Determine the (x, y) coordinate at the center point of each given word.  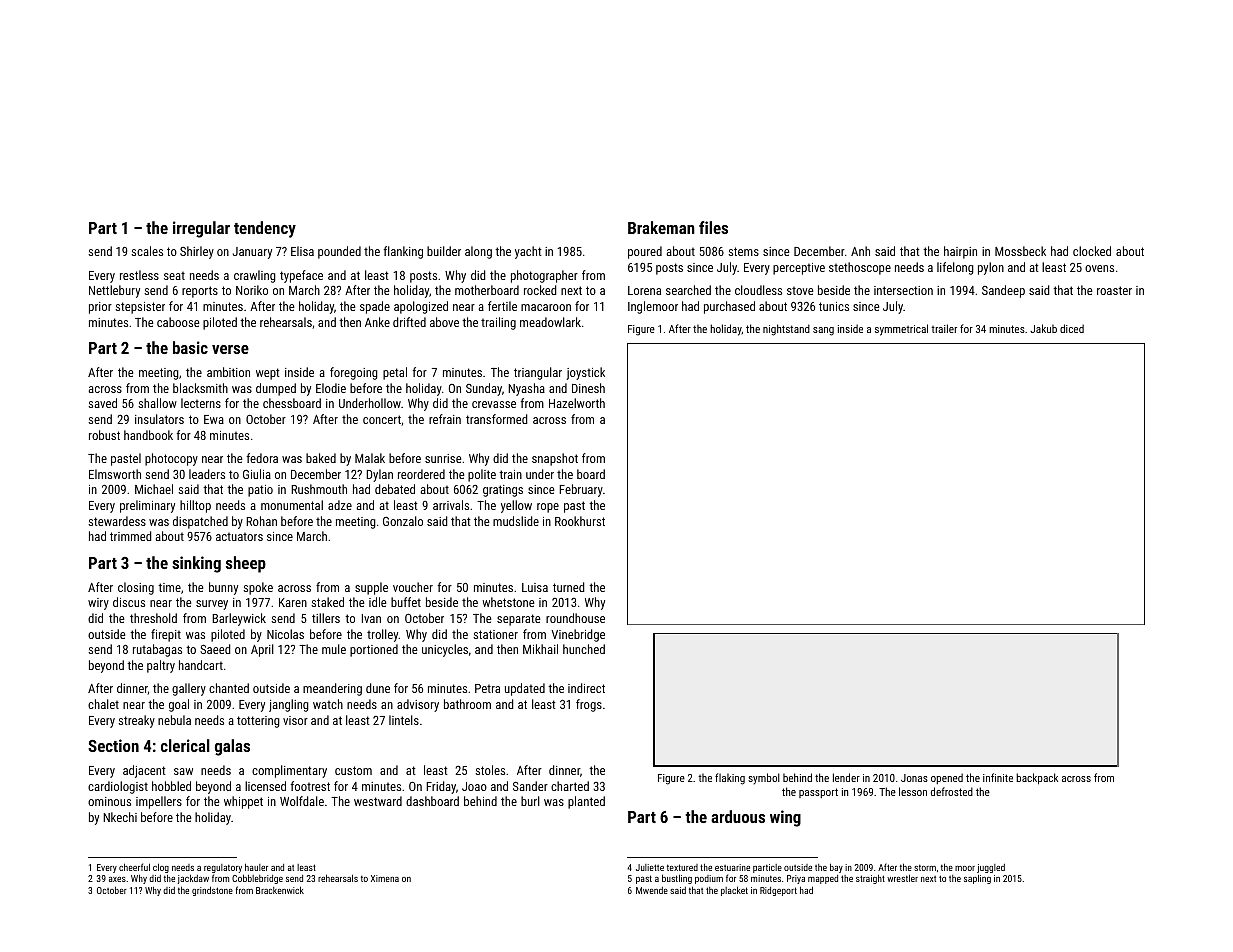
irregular (201, 229)
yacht (528, 252)
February (581, 490)
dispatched (200, 522)
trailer (944, 328)
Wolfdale (302, 801)
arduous (738, 816)
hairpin (960, 252)
